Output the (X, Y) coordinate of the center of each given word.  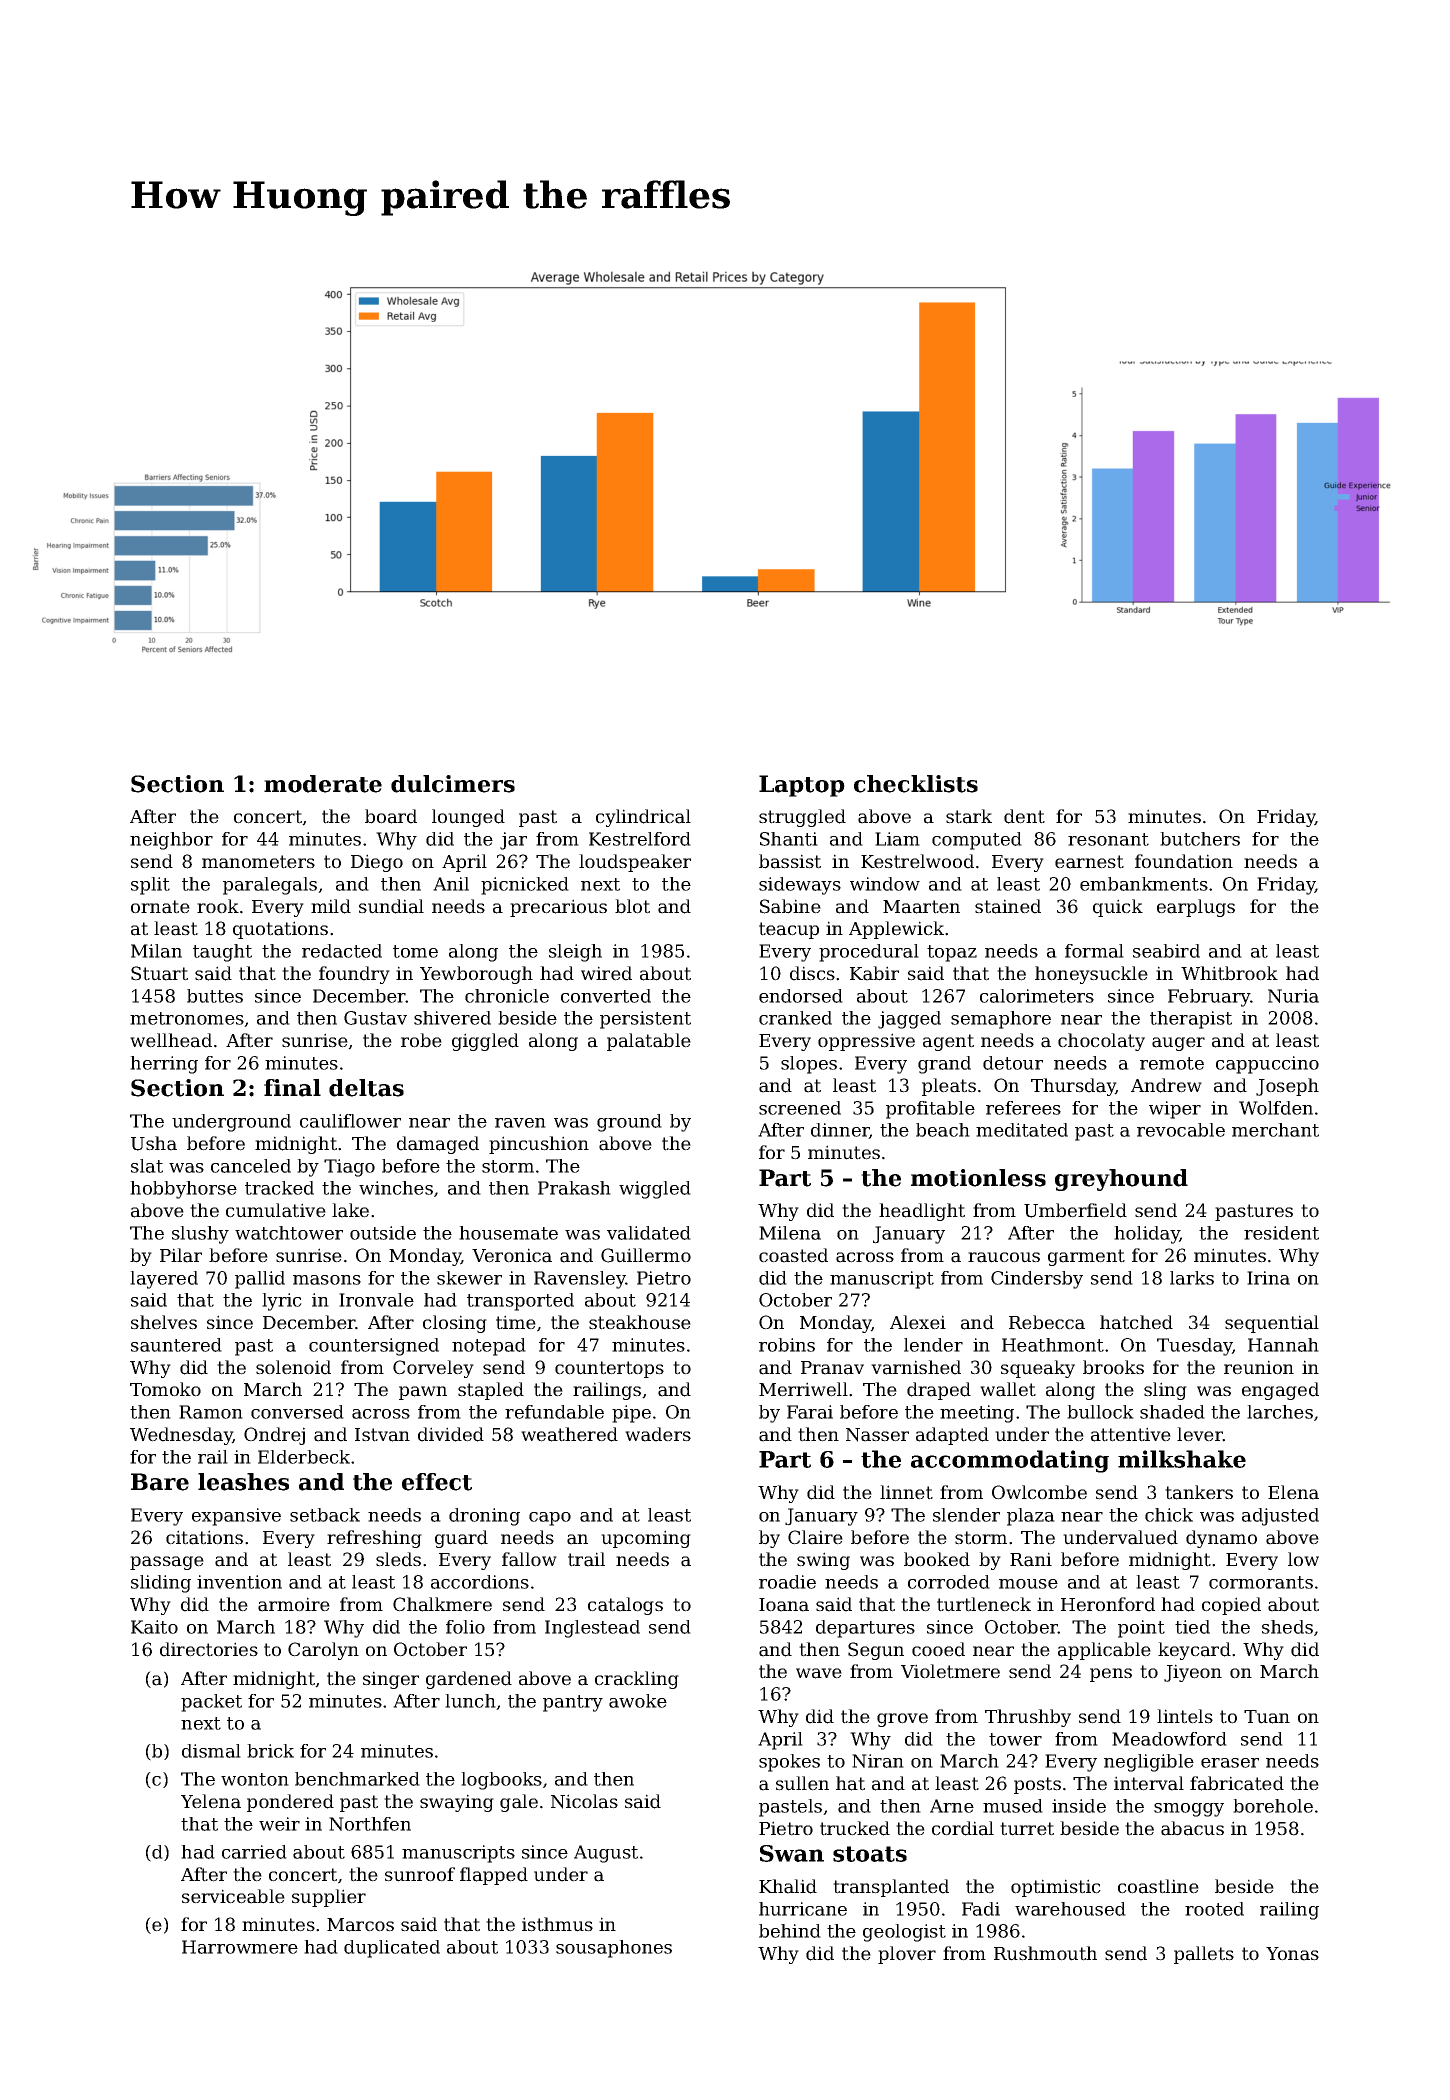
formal (1094, 951)
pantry (573, 1703)
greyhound (1121, 1180)
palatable (649, 1042)
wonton (255, 1779)
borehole (1273, 1806)
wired (606, 973)
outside (383, 1233)
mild (331, 906)
